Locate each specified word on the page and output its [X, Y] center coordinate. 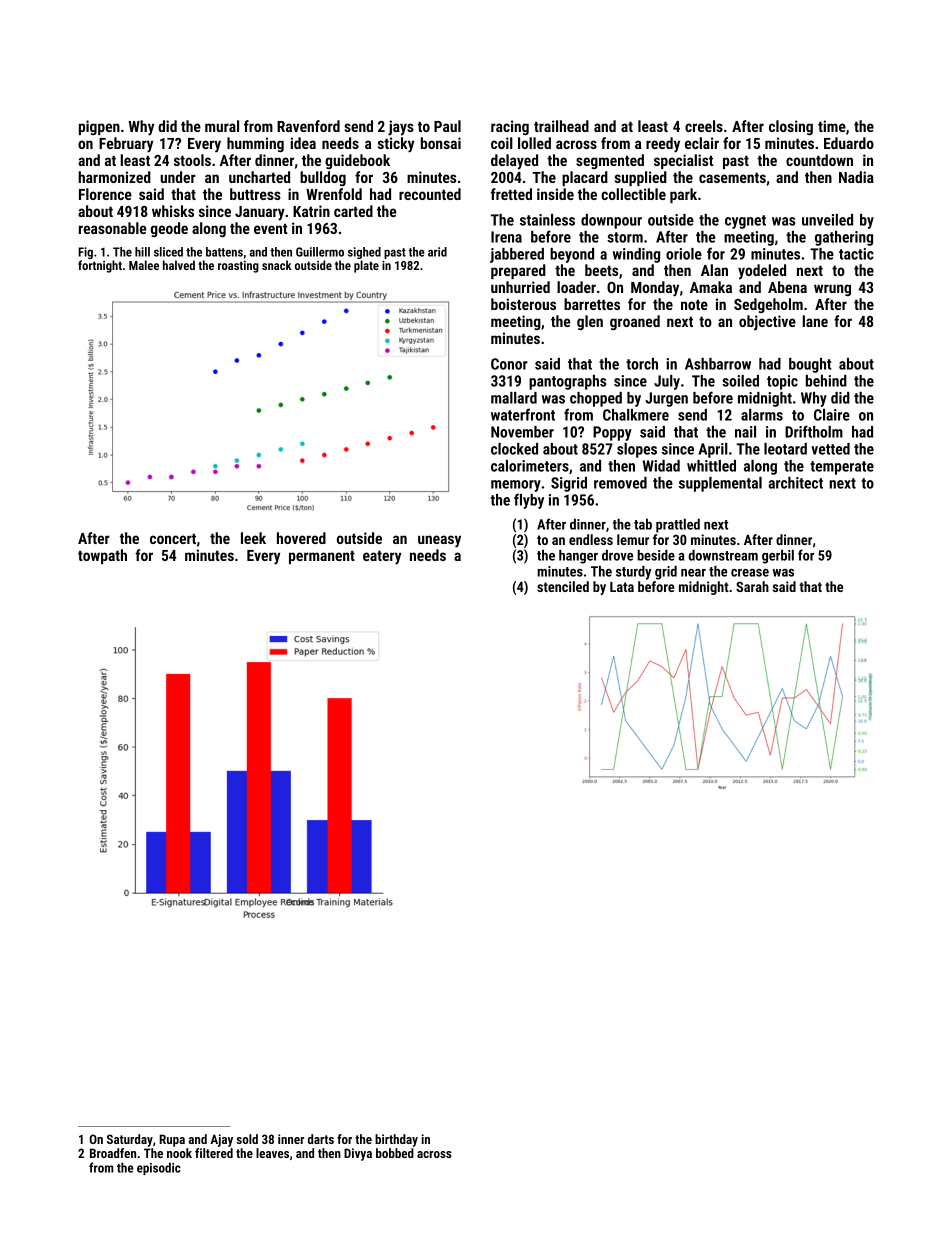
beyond [572, 255]
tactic [856, 254]
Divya [358, 1154]
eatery [382, 557]
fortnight [100, 266]
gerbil [778, 557]
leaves [272, 1153]
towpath [102, 556]
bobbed [395, 1153]
